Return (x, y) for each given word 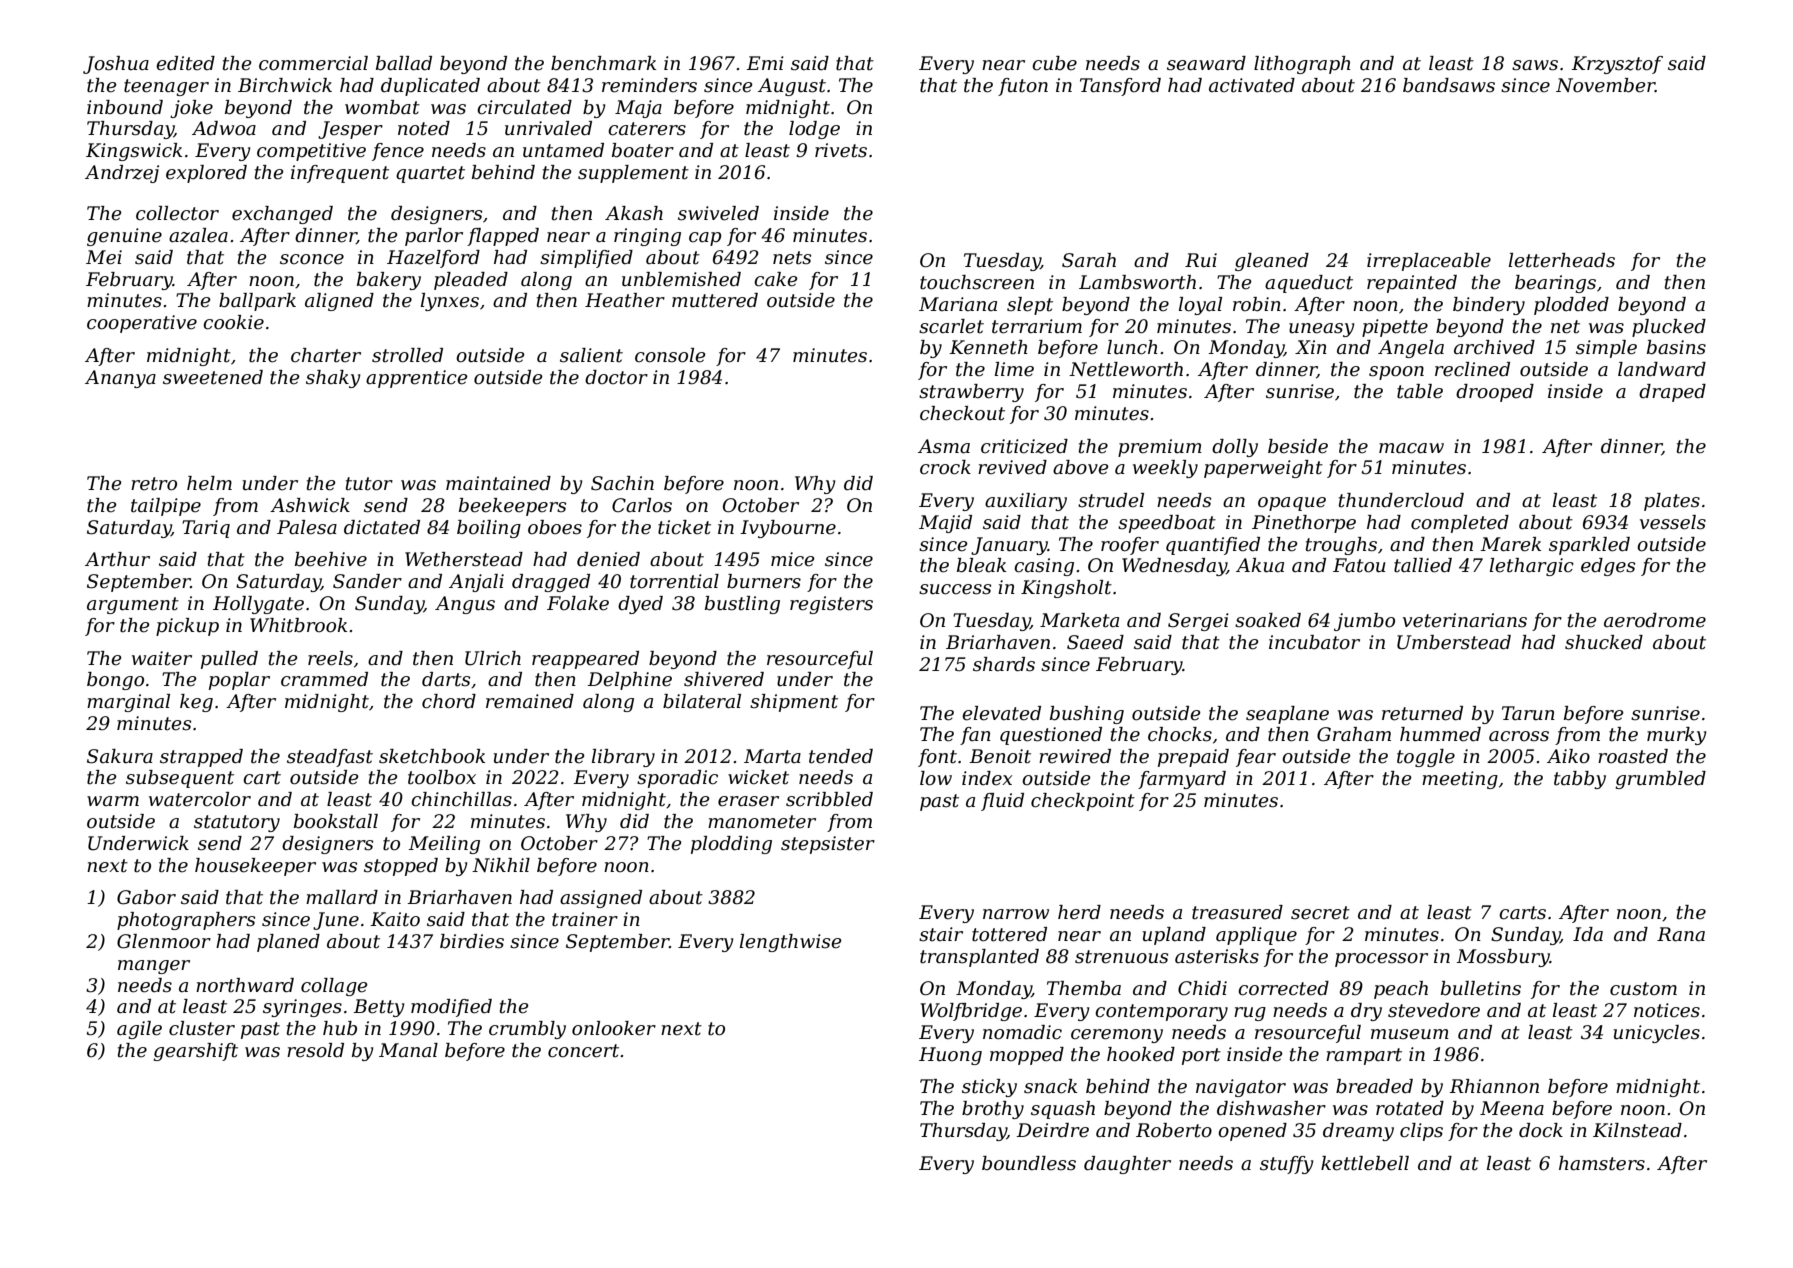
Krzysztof (1617, 65)
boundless (1029, 1163)
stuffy (1287, 1165)
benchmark (603, 63)
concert (583, 1051)
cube (1054, 63)
